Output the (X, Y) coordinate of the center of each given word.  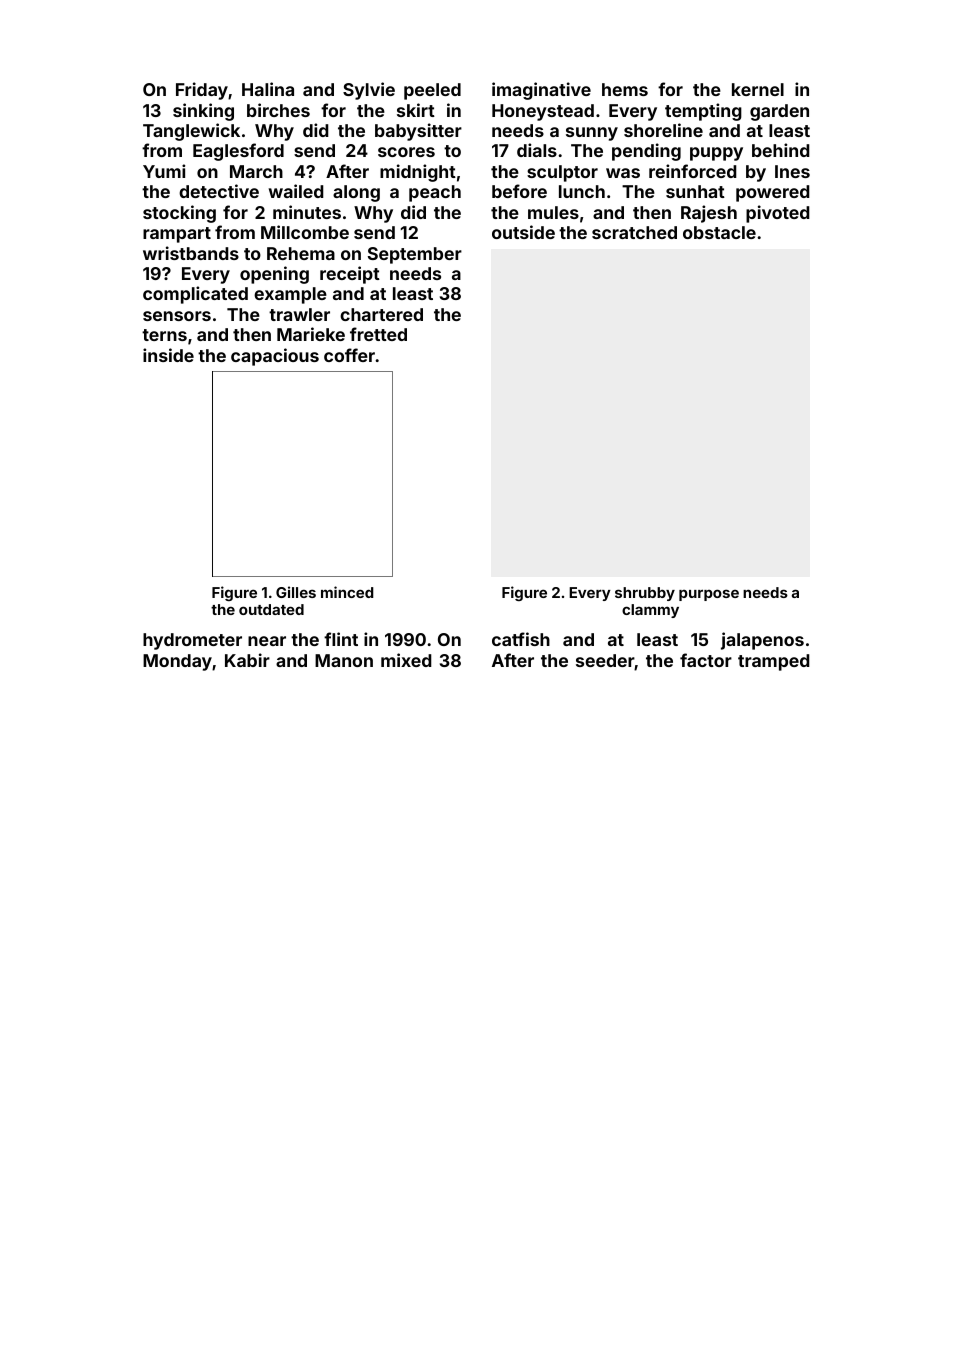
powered (773, 193)
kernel (758, 89)
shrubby (645, 594)
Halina (268, 89)
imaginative (541, 91)
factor (706, 660)
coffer (349, 355)
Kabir (247, 660)
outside (523, 232)
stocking (179, 214)
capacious (275, 357)
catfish (521, 639)
